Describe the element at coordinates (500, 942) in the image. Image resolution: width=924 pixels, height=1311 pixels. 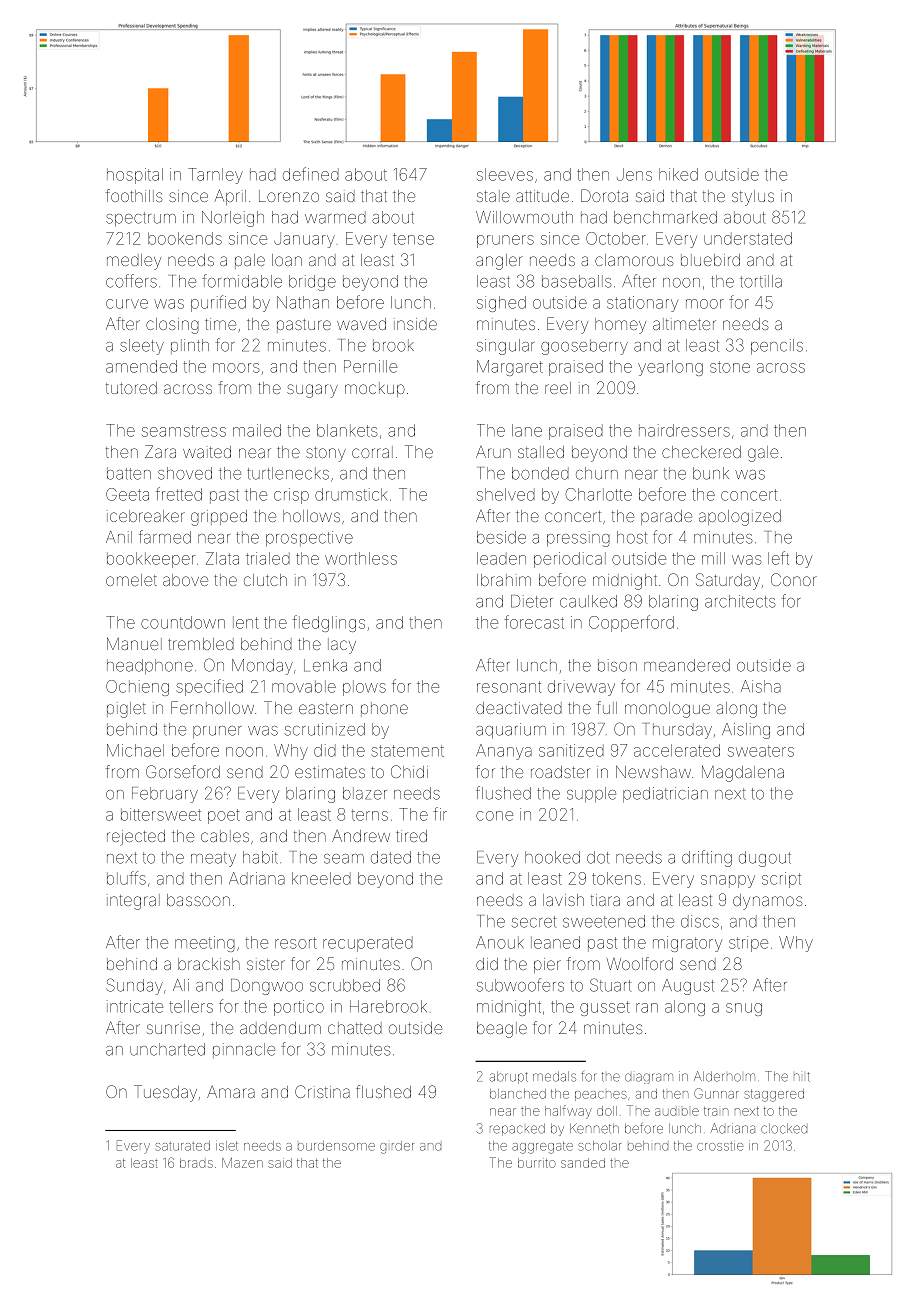
I see `Anouk` at that location.
